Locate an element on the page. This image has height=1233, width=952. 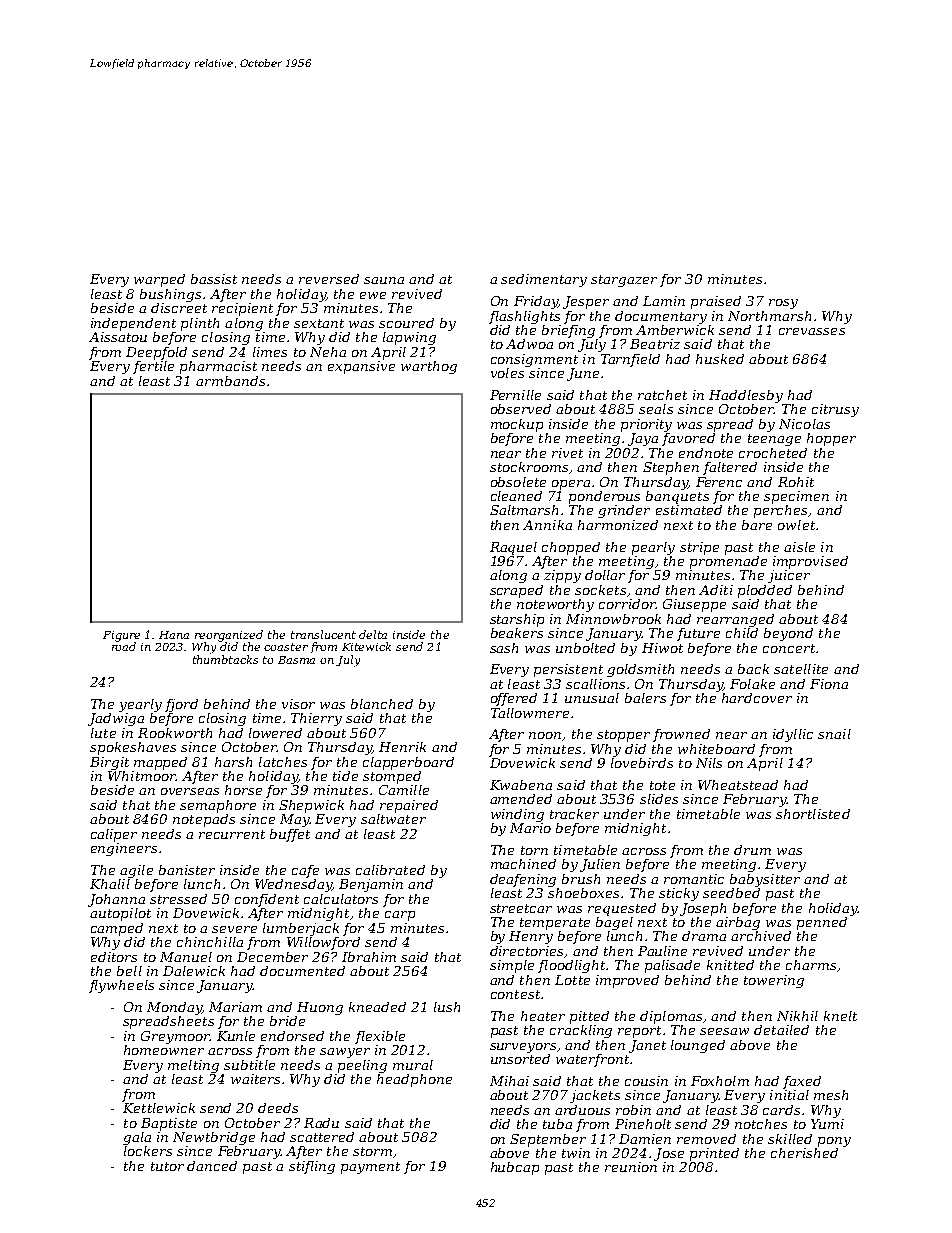
tutor is located at coordinates (167, 1166).
